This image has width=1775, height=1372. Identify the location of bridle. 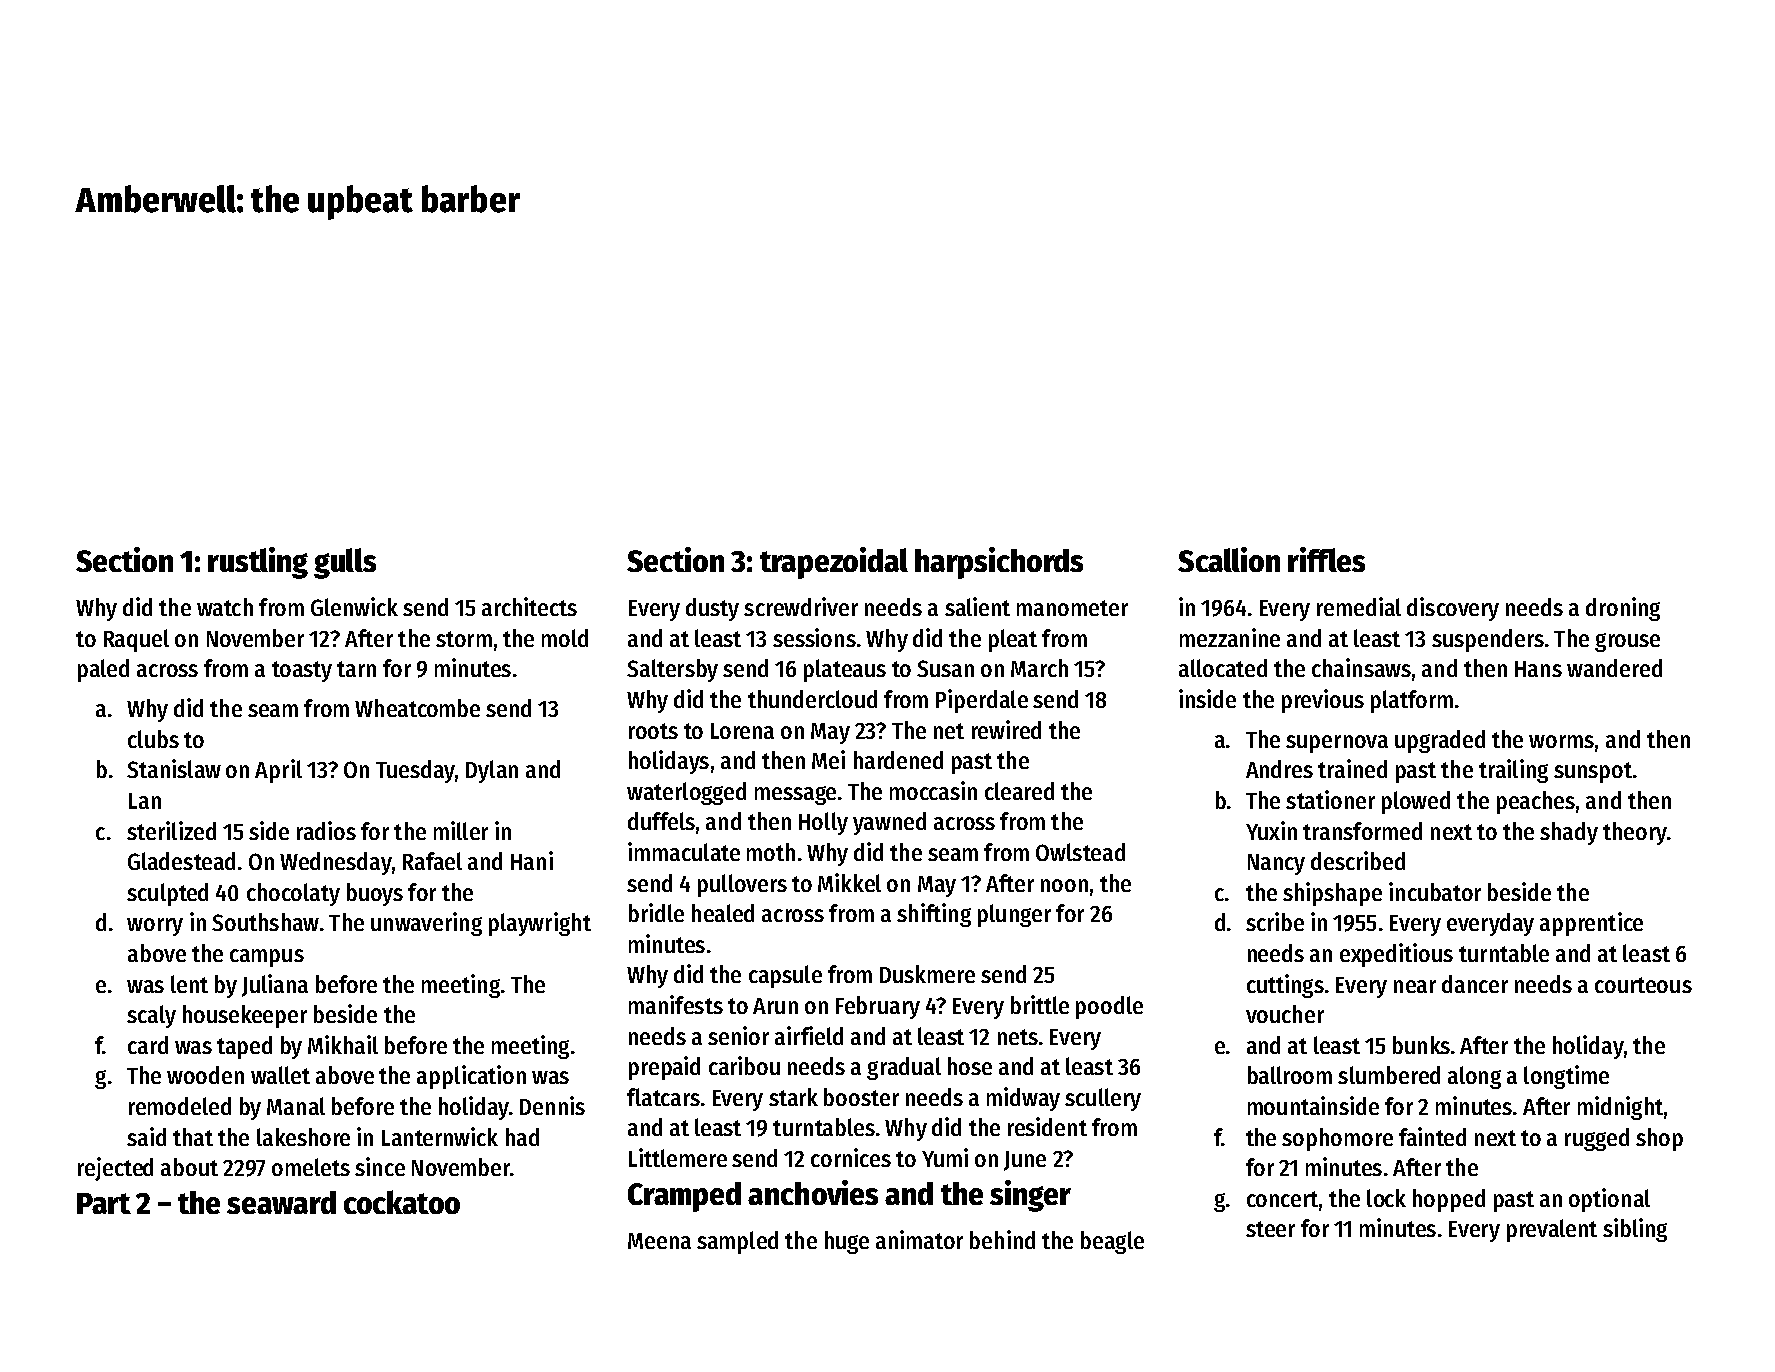
(656, 912).
